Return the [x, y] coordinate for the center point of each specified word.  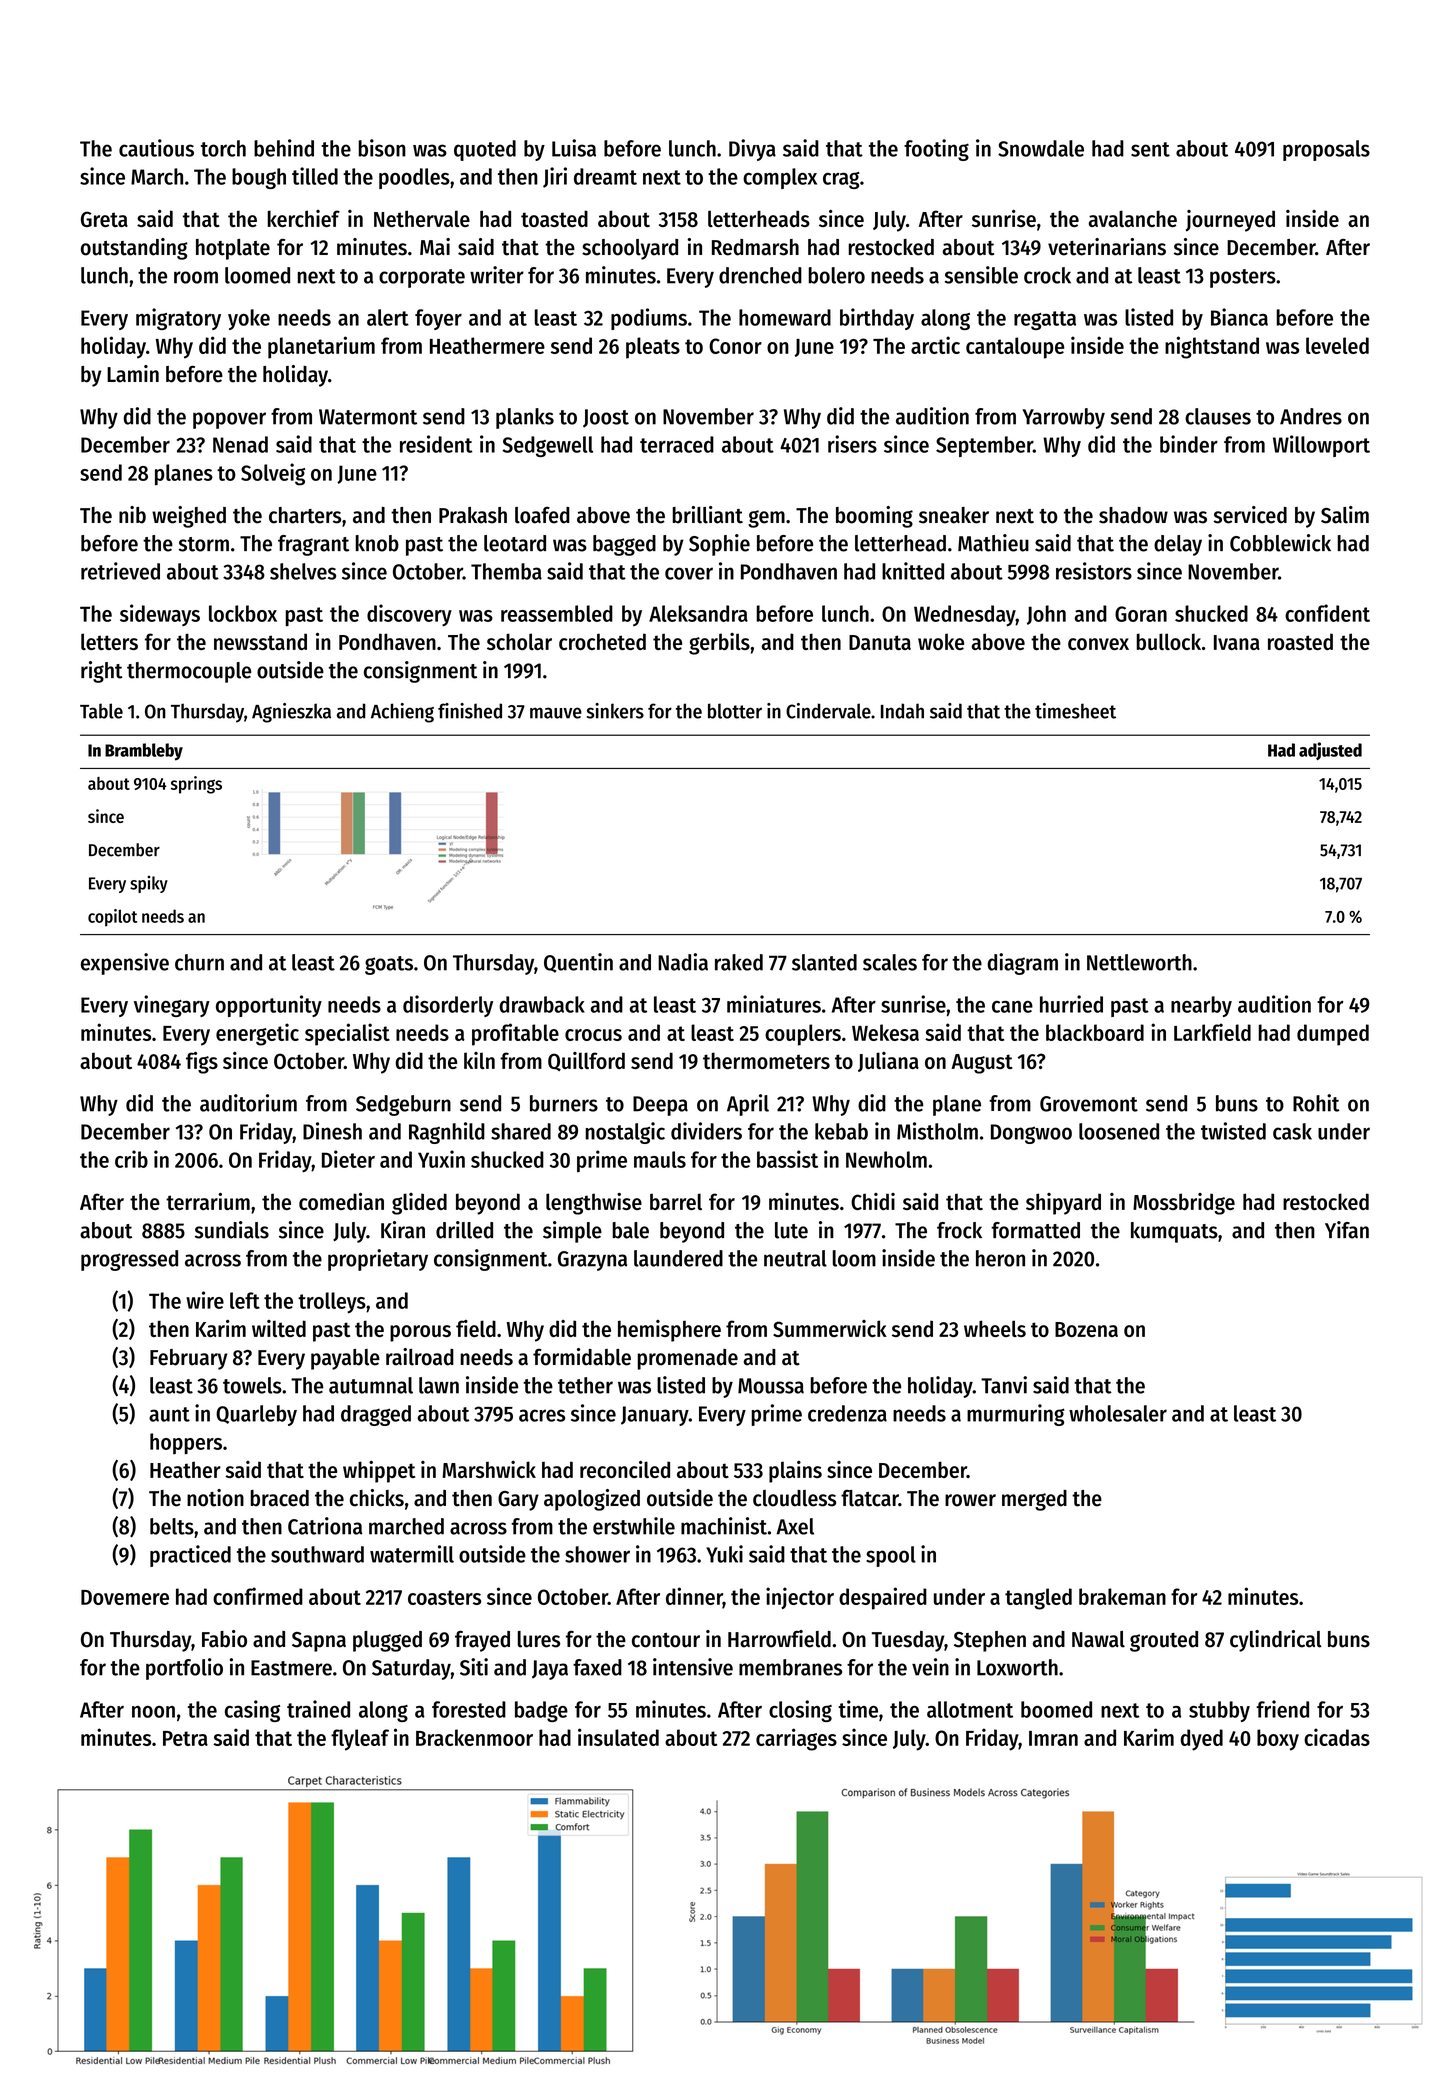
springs [196, 785]
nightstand [1212, 347]
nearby [1201, 1006]
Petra [185, 1738]
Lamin [133, 374]
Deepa [660, 1106]
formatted [1035, 1230]
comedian [341, 1201]
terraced [677, 444]
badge [541, 1711]
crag [841, 180]
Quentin [578, 963]
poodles [414, 178]
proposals [1326, 150]
